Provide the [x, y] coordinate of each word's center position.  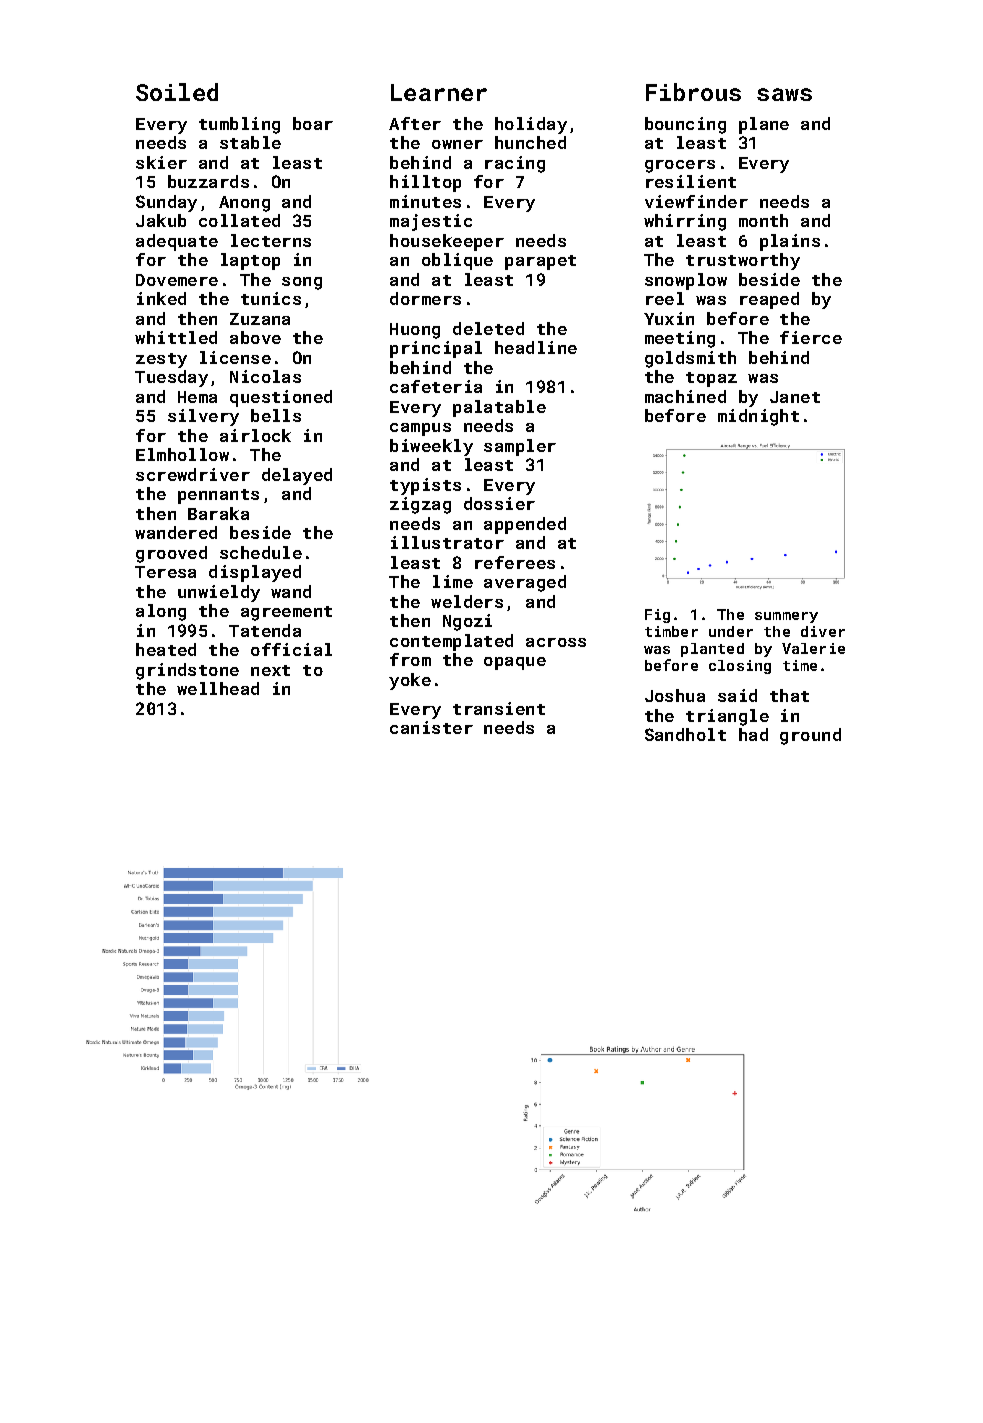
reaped [769, 300]
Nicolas [265, 376]
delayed [297, 476]
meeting [680, 339]
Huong [415, 331]
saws [784, 94]
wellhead [218, 688]
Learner [439, 92]
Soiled [177, 92]
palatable [499, 408]
